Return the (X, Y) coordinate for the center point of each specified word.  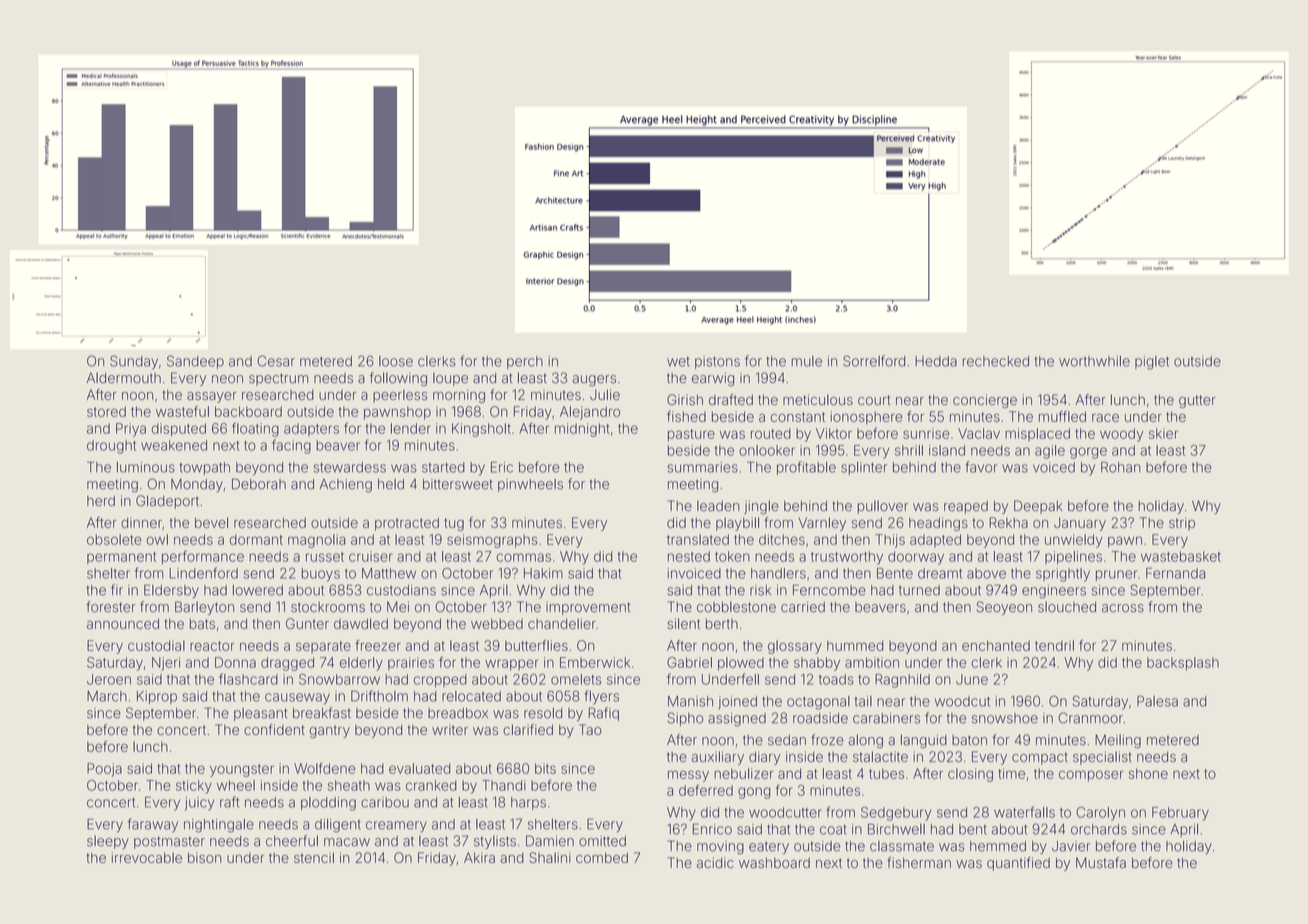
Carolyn (1100, 814)
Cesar (276, 361)
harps (528, 803)
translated (698, 539)
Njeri (166, 664)
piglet (1152, 363)
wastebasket (1181, 556)
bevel (211, 522)
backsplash (1183, 664)
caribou (385, 802)
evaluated (419, 768)
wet (678, 362)
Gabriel (689, 662)
